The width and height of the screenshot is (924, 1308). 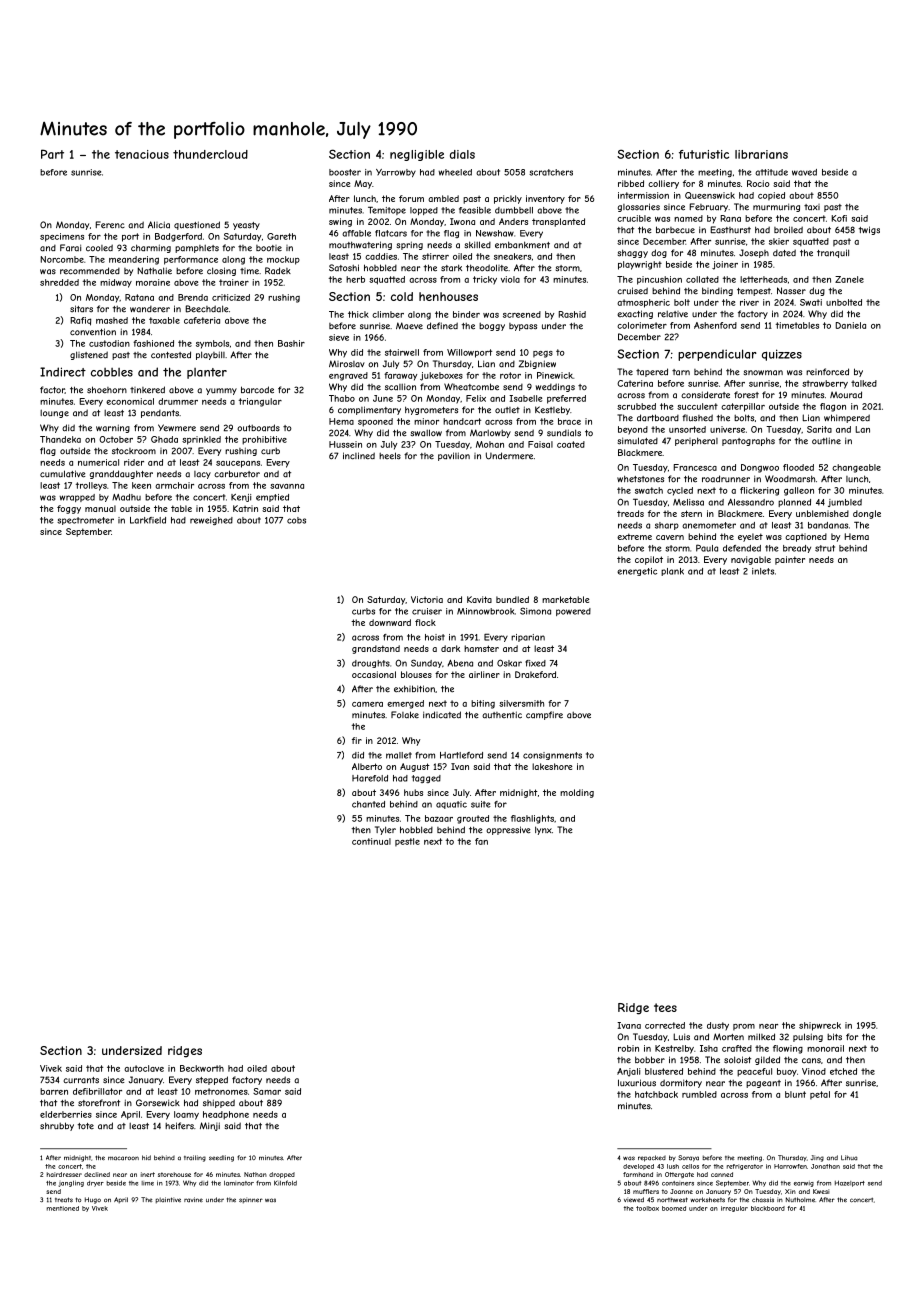 What do you see at coordinates (367, 766) in the screenshot?
I see `Alberto` at bounding box center [367, 766].
